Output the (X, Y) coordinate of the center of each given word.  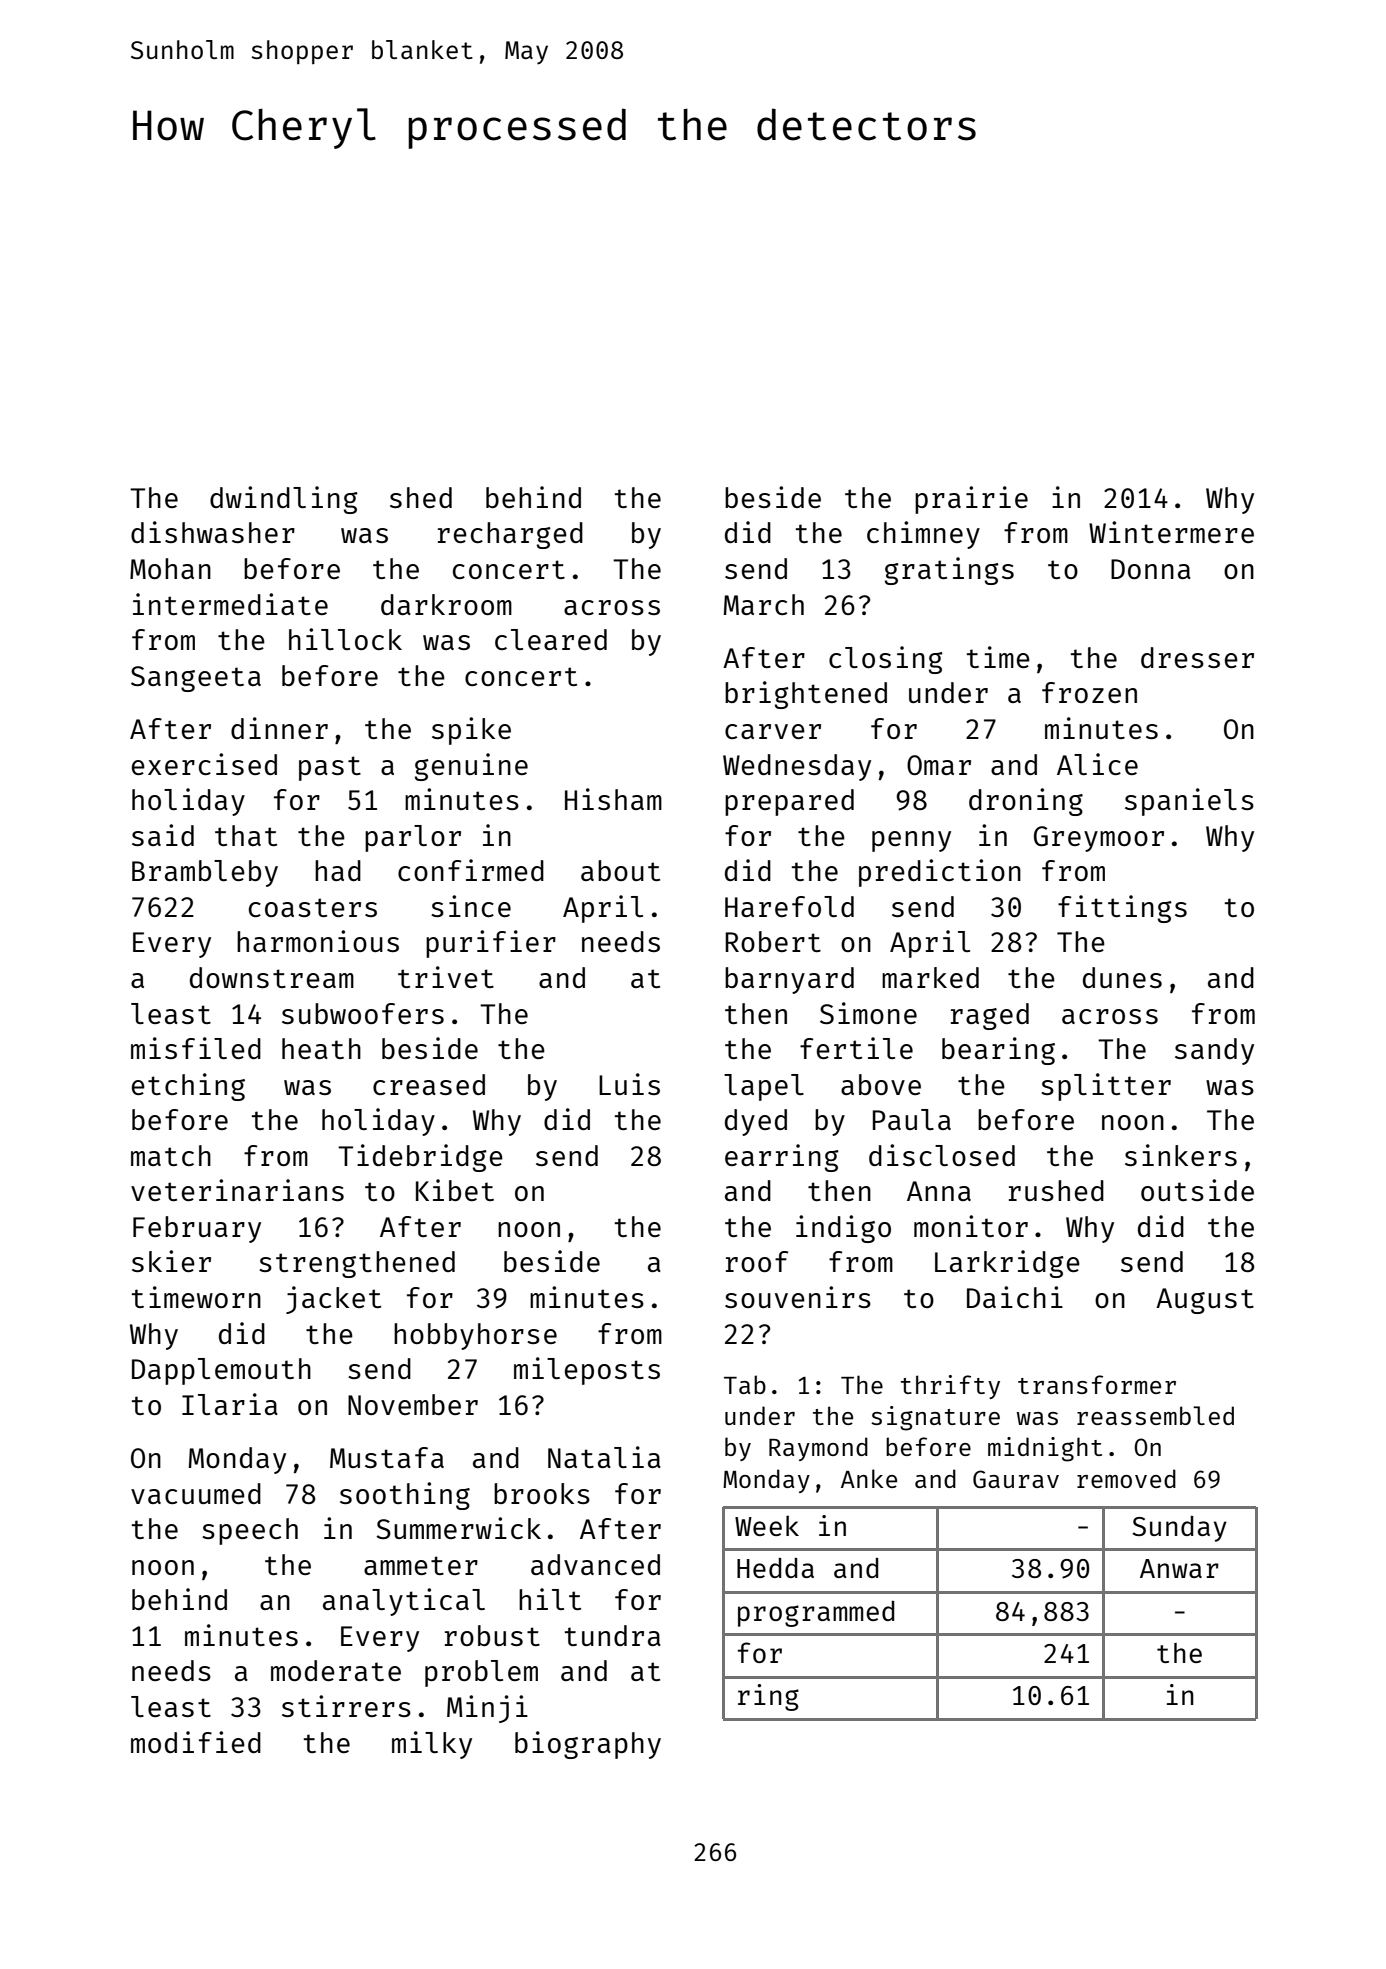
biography (588, 1745)
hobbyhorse (475, 1336)
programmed (816, 1614)
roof (757, 1261)
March (764, 604)
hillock (345, 639)
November (413, 1404)
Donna (1151, 569)
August (1205, 1301)
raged (990, 1016)
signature (935, 1418)
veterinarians (237, 1190)
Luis (629, 1084)
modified (196, 1742)
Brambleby (205, 873)
